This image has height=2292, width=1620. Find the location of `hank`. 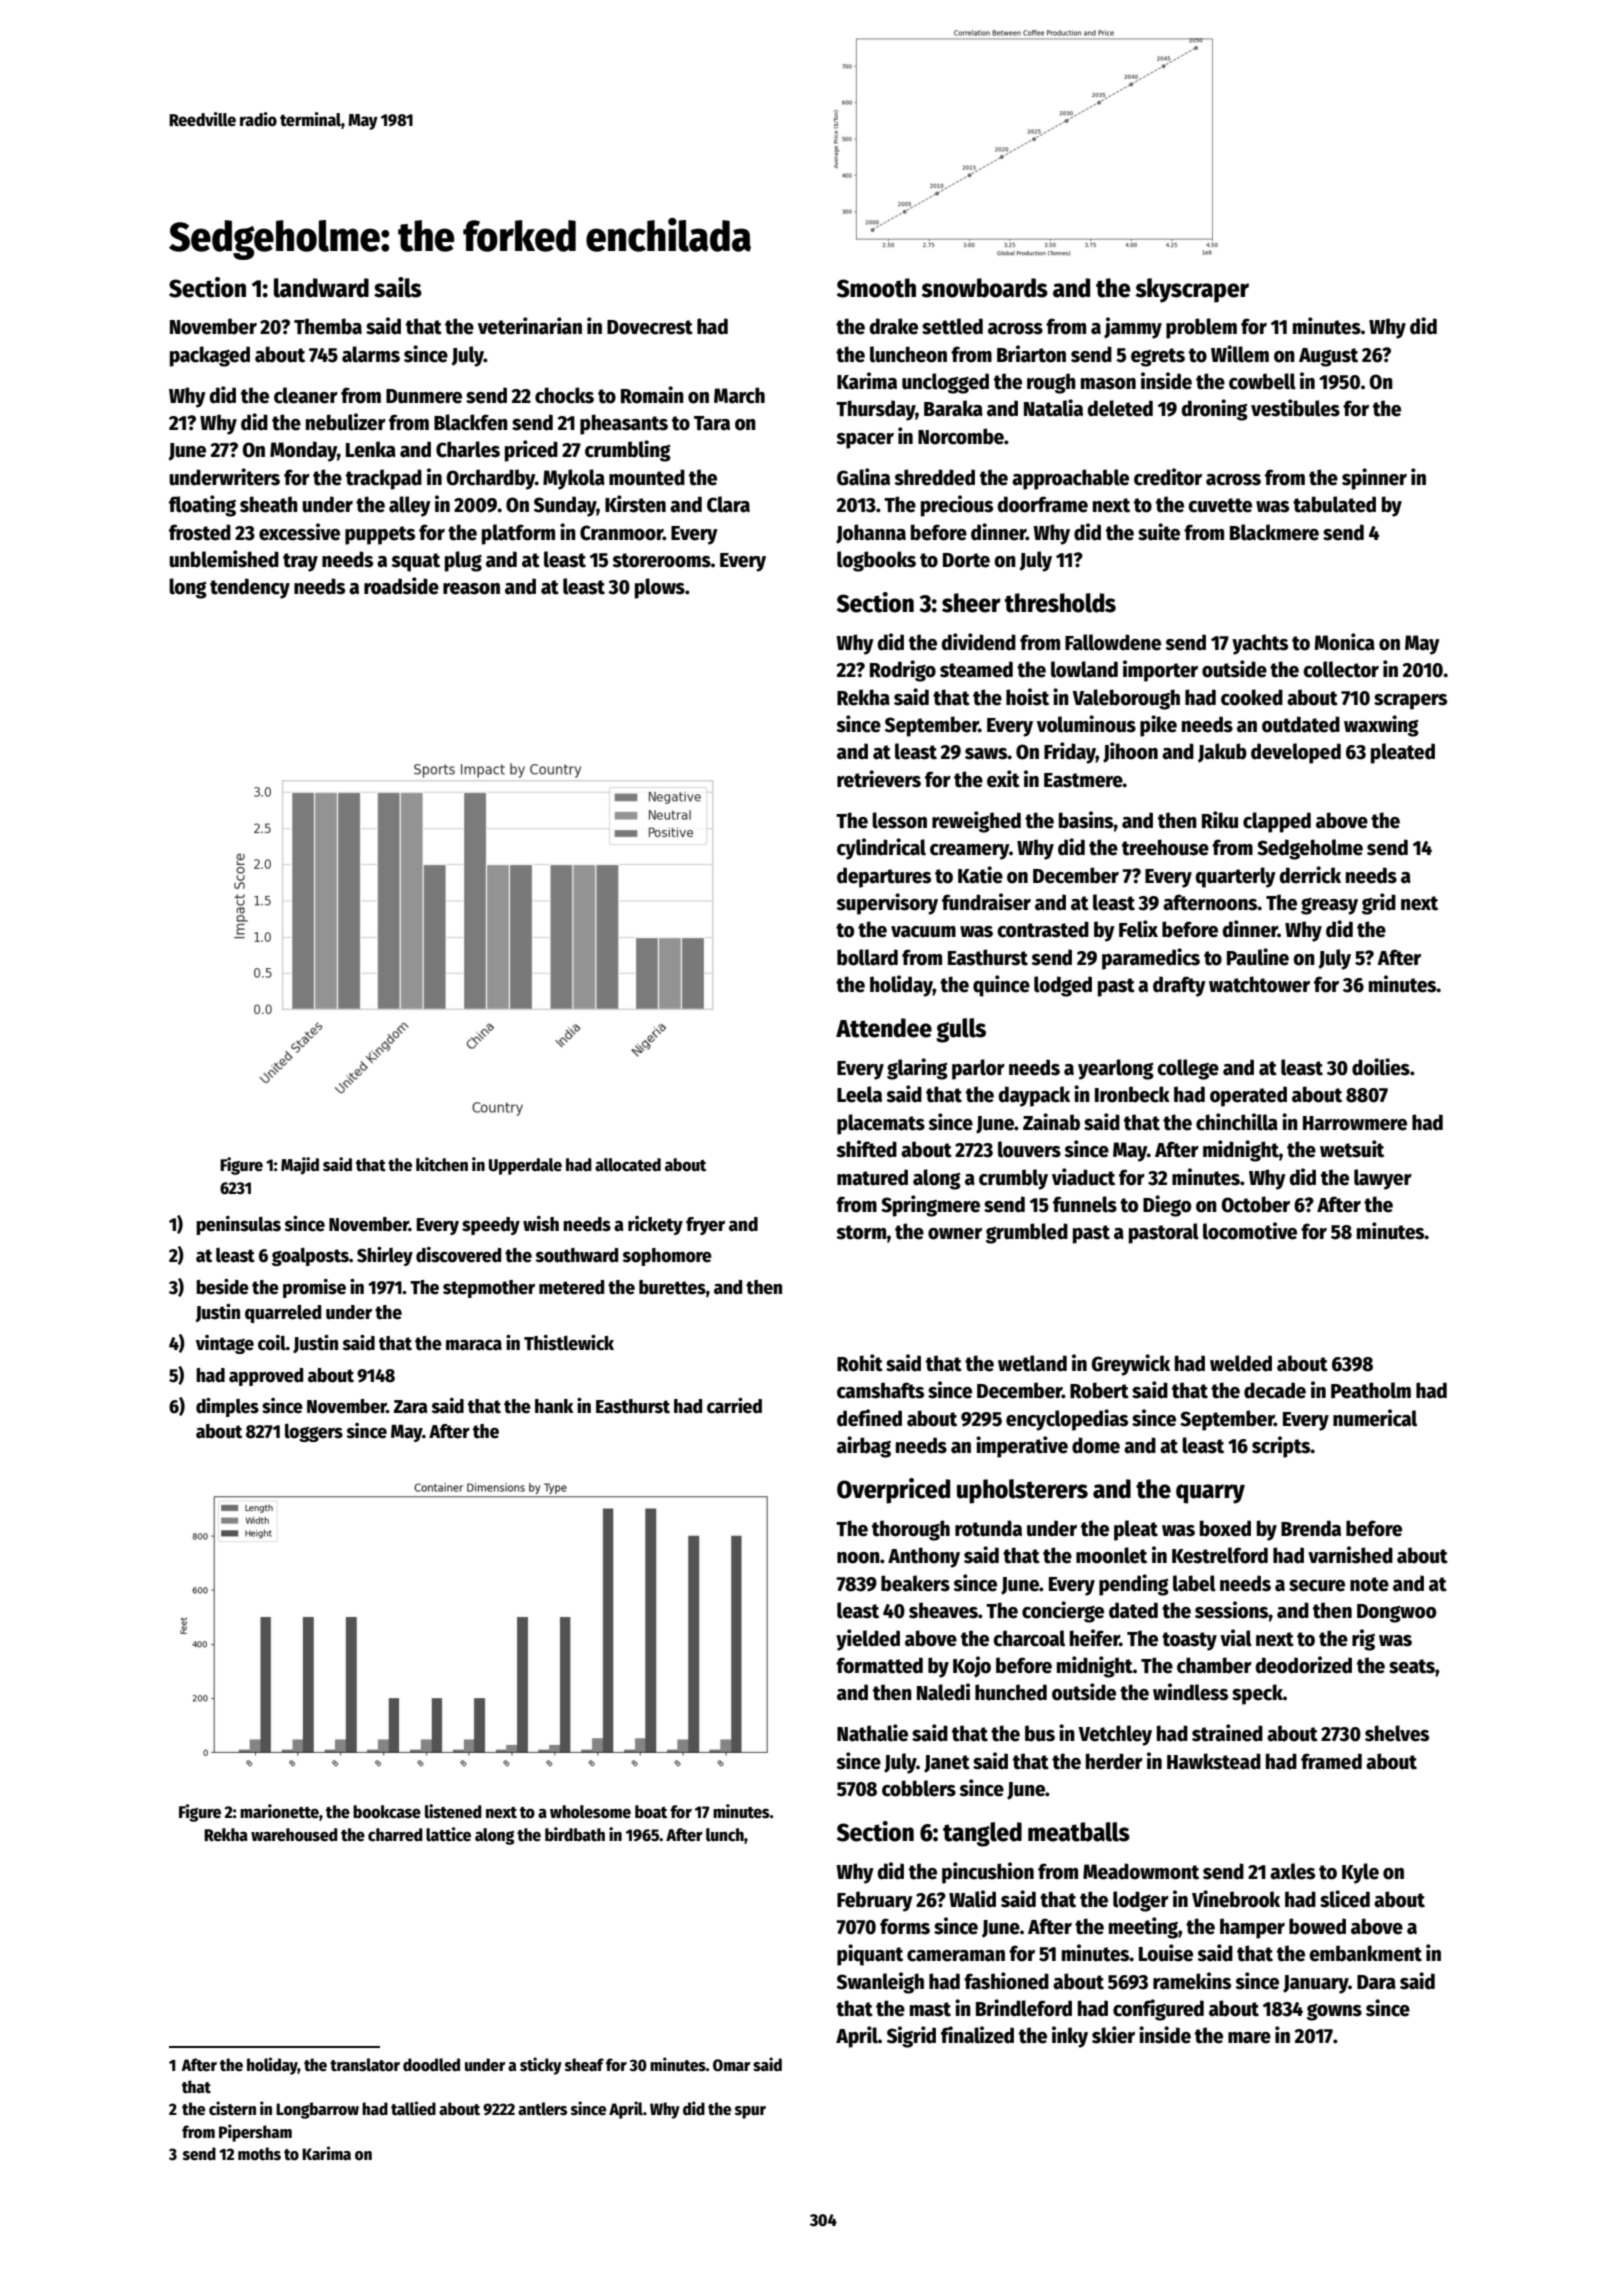

hank is located at coordinates (554, 1406).
